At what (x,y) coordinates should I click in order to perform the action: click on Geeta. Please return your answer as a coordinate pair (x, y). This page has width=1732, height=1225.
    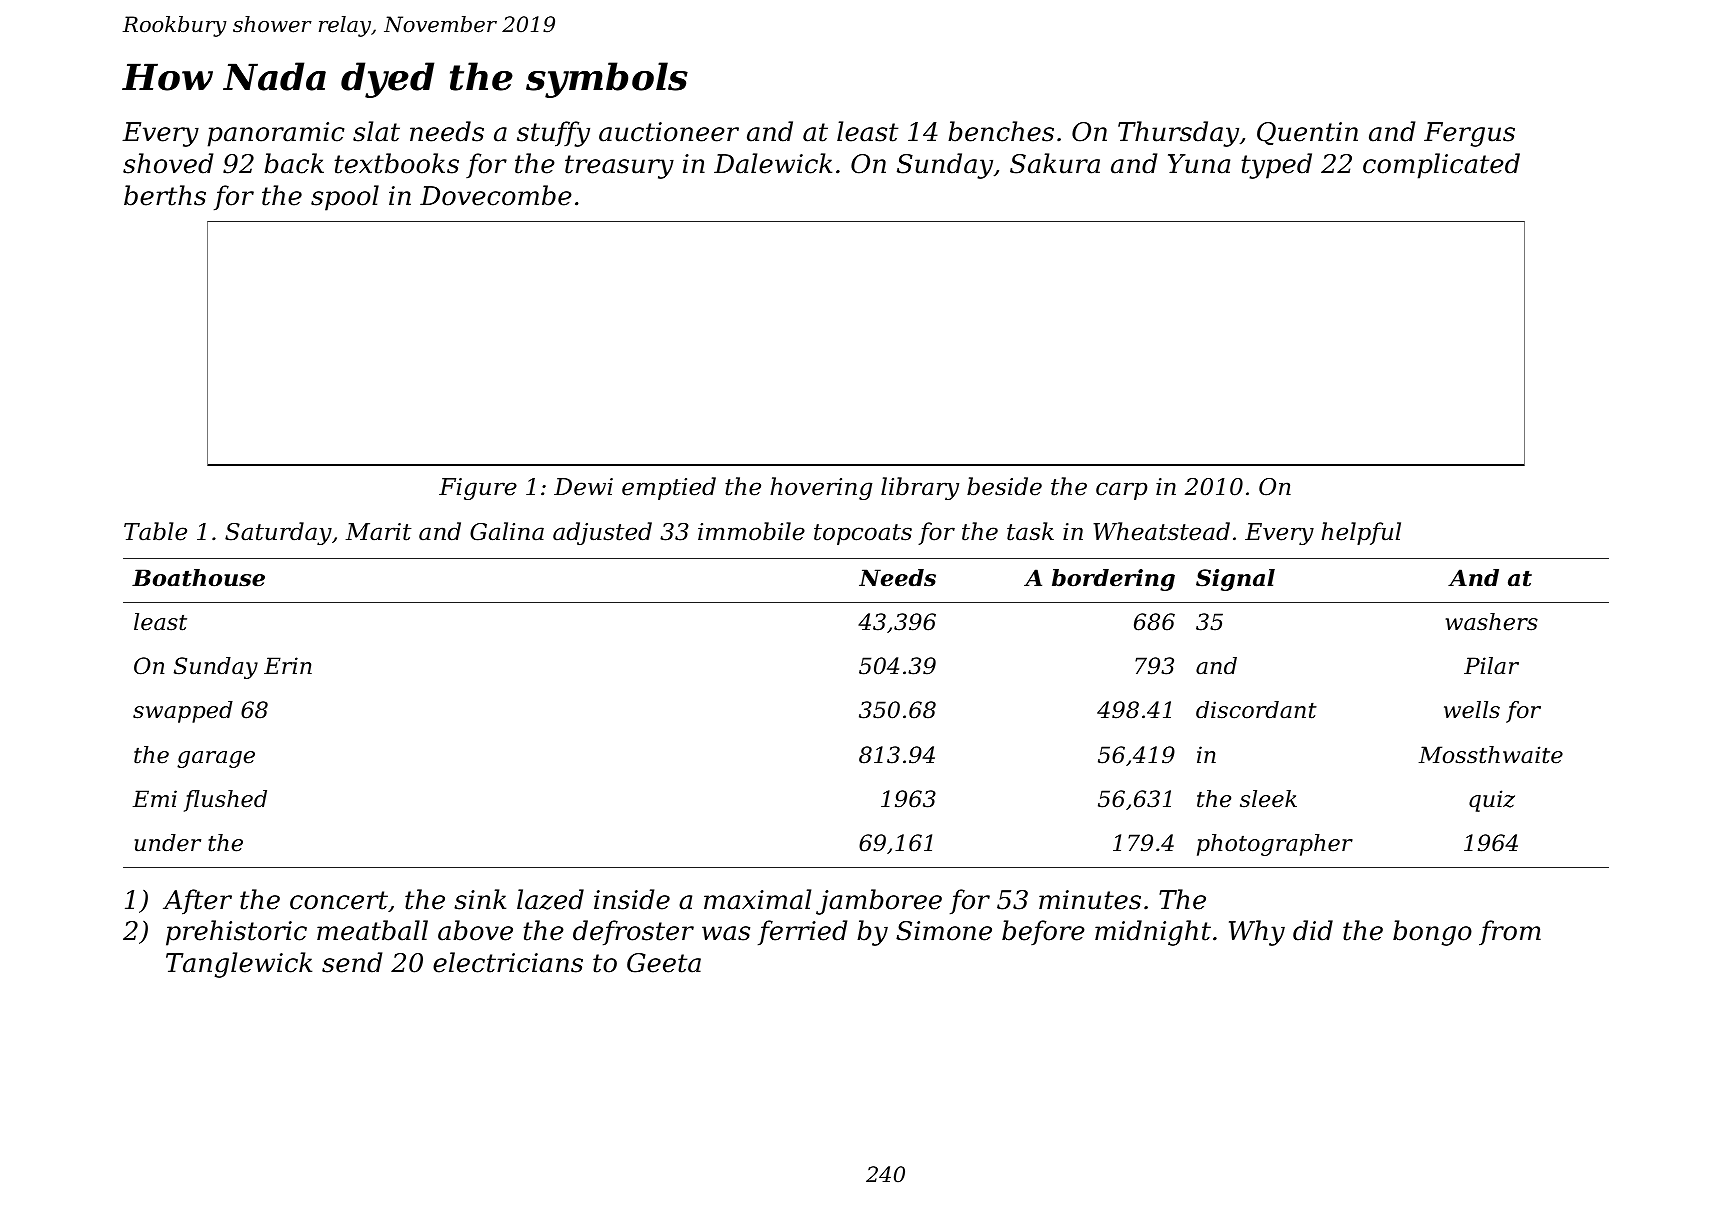
    Looking at the image, I should click on (664, 963).
